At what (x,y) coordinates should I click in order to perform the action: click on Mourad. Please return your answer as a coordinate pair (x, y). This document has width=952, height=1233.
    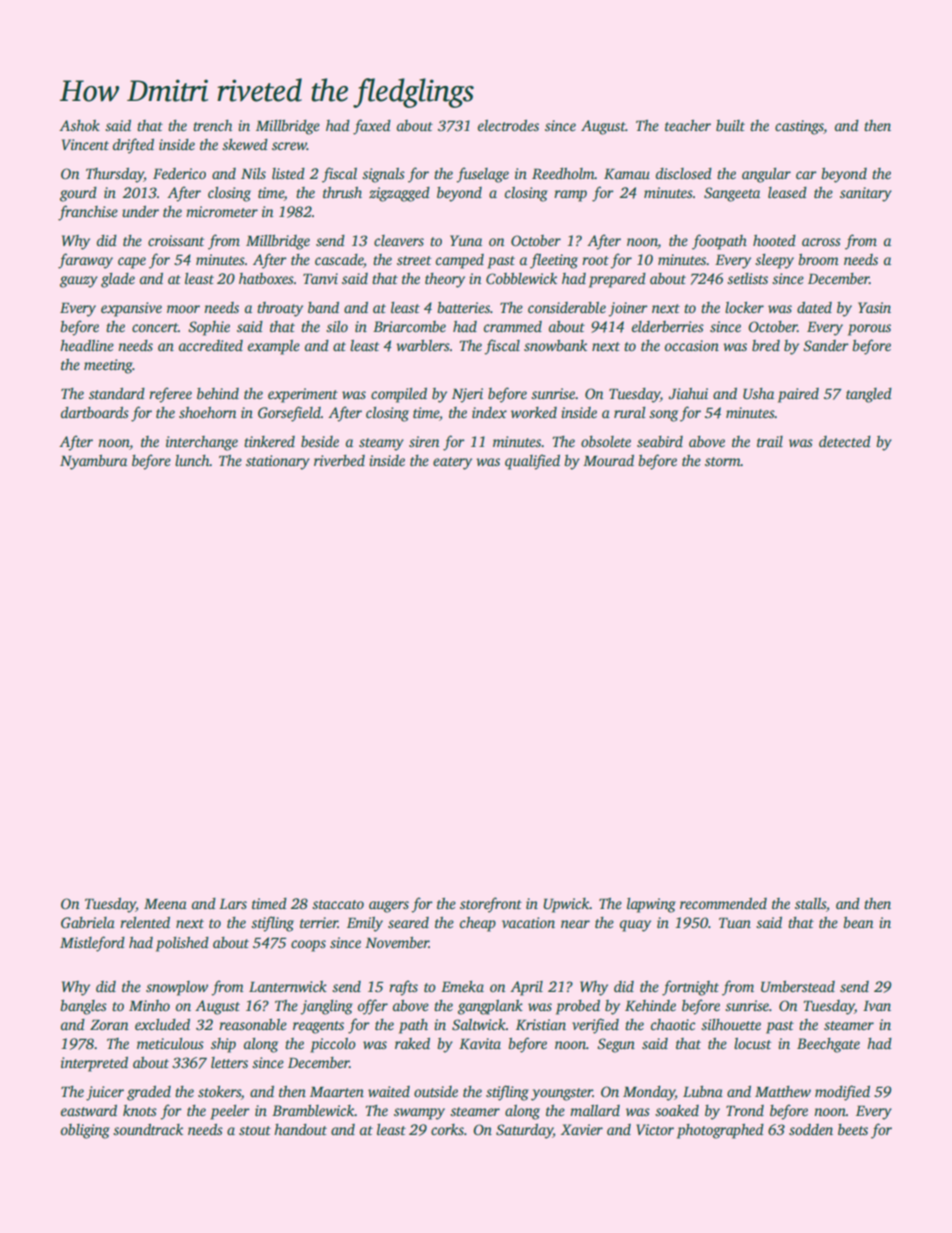
    Looking at the image, I should click on (608, 460).
